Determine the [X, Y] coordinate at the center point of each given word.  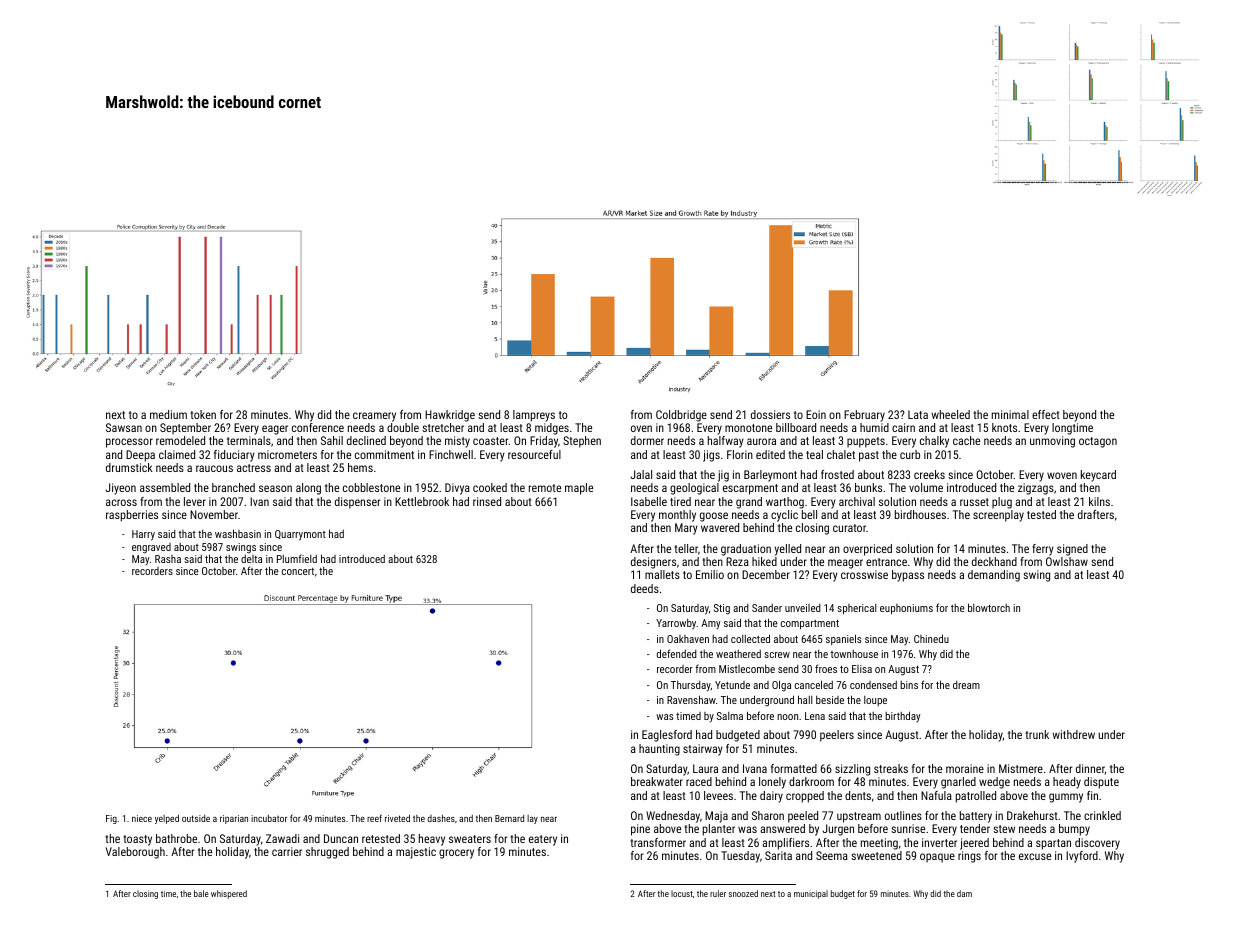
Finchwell [451, 454]
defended [677, 653]
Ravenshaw [691, 699]
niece [142, 818]
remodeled [180, 440]
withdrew [1074, 734]
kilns [1099, 501]
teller [686, 548]
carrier [287, 851]
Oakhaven [688, 639]
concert [298, 571]
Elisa [862, 669]
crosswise [864, 574]
